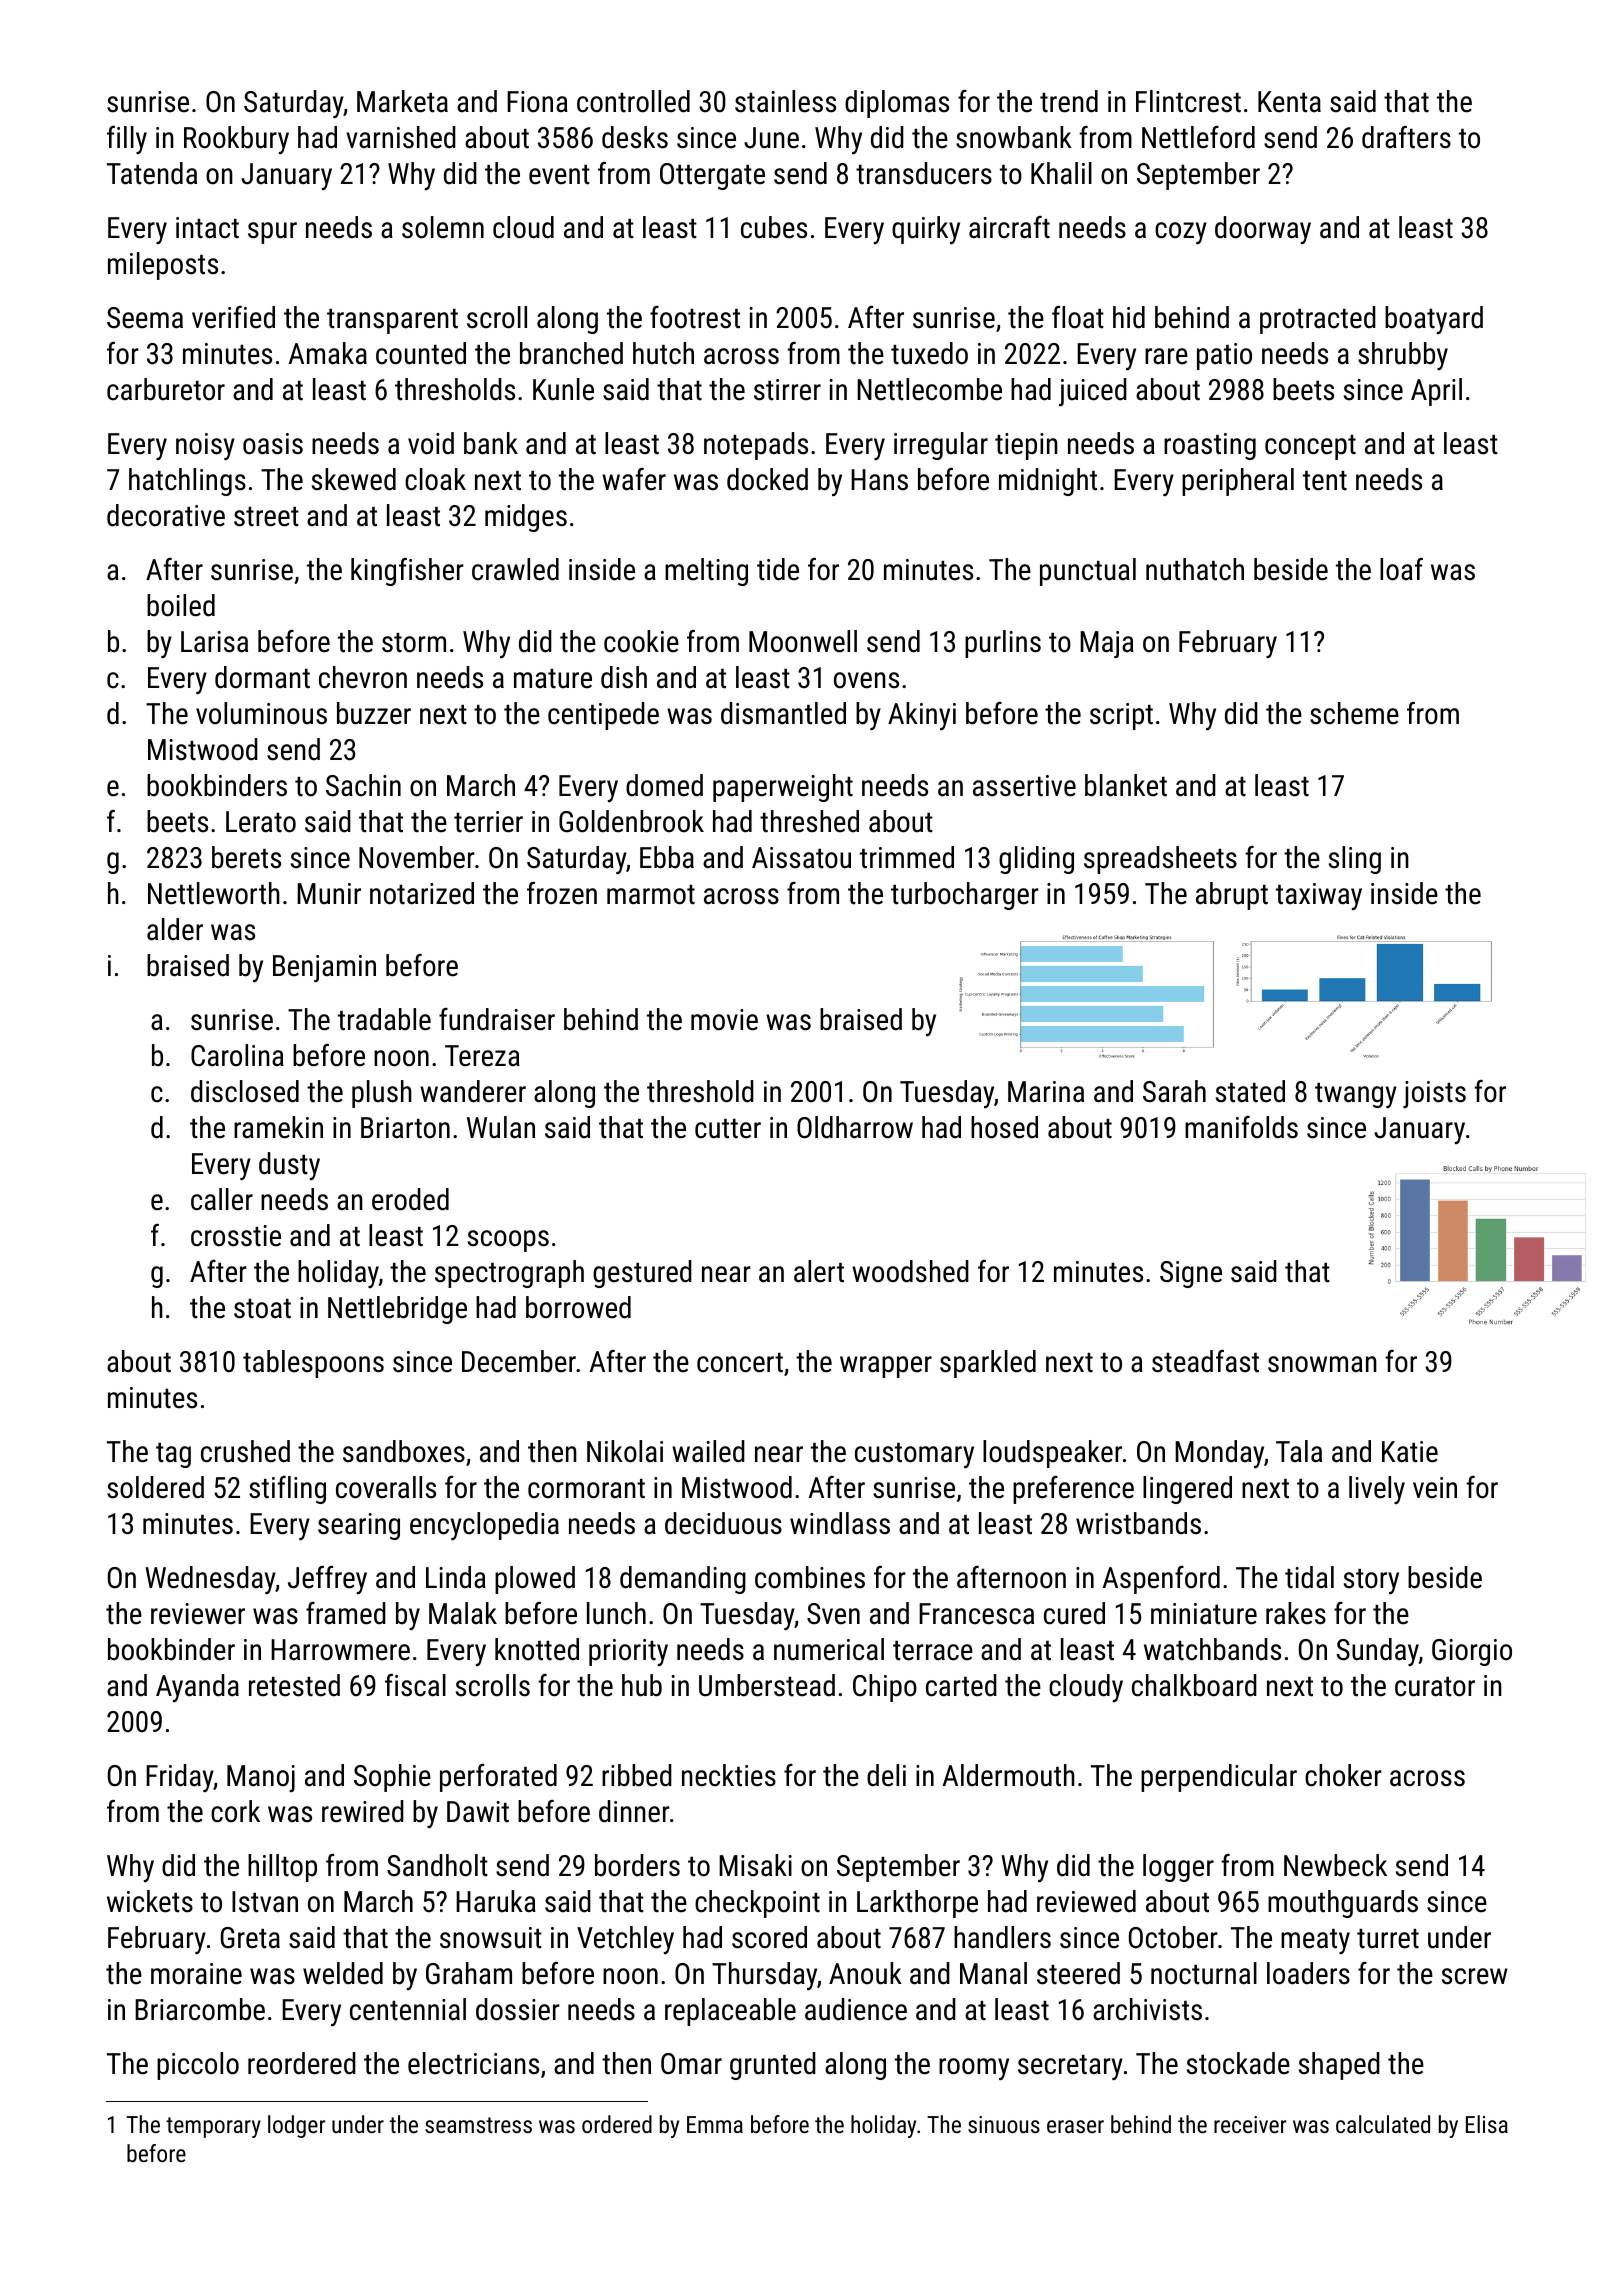  Describe the element at coordinates (214, 893) in the screenshot. I see `Nettleworth` at that location.
